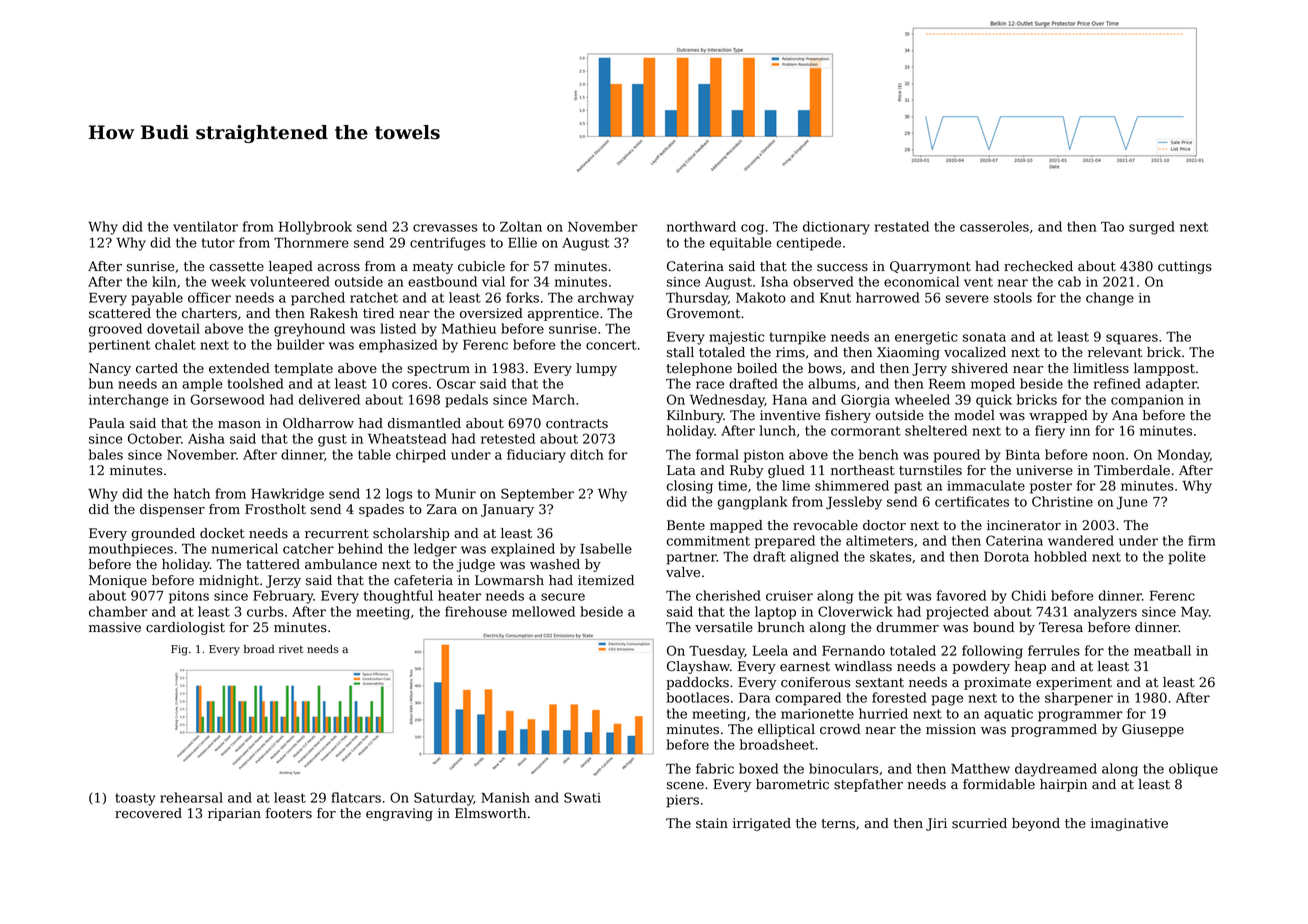 The height and width of the image is (924, 1308). I want to click on tutor, so click(218, 243).
